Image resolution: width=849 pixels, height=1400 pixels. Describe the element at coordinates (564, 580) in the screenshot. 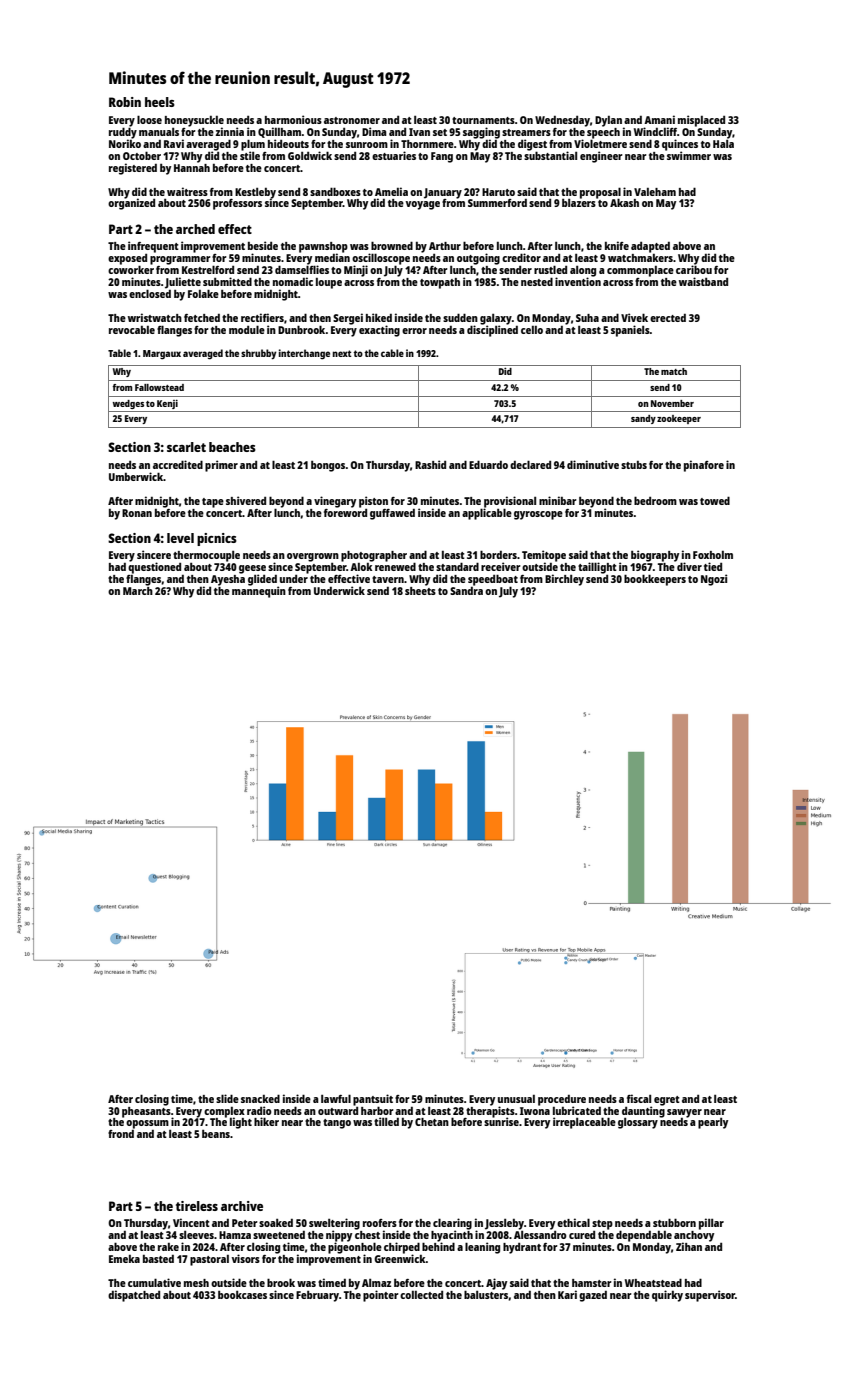

I see `Birchley` at that location.
